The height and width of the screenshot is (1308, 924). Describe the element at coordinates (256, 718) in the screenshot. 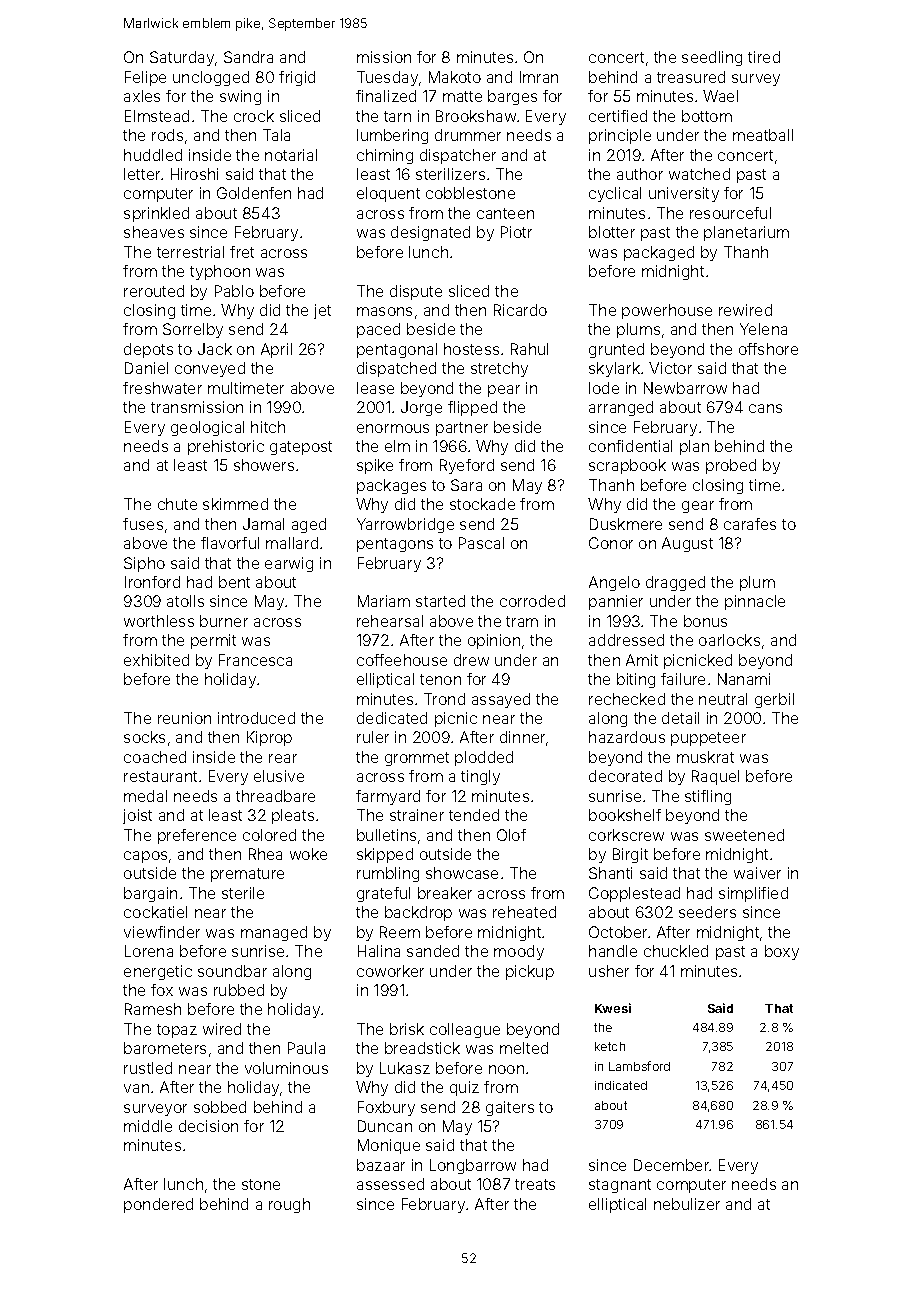

I see `introduced` at that location.
